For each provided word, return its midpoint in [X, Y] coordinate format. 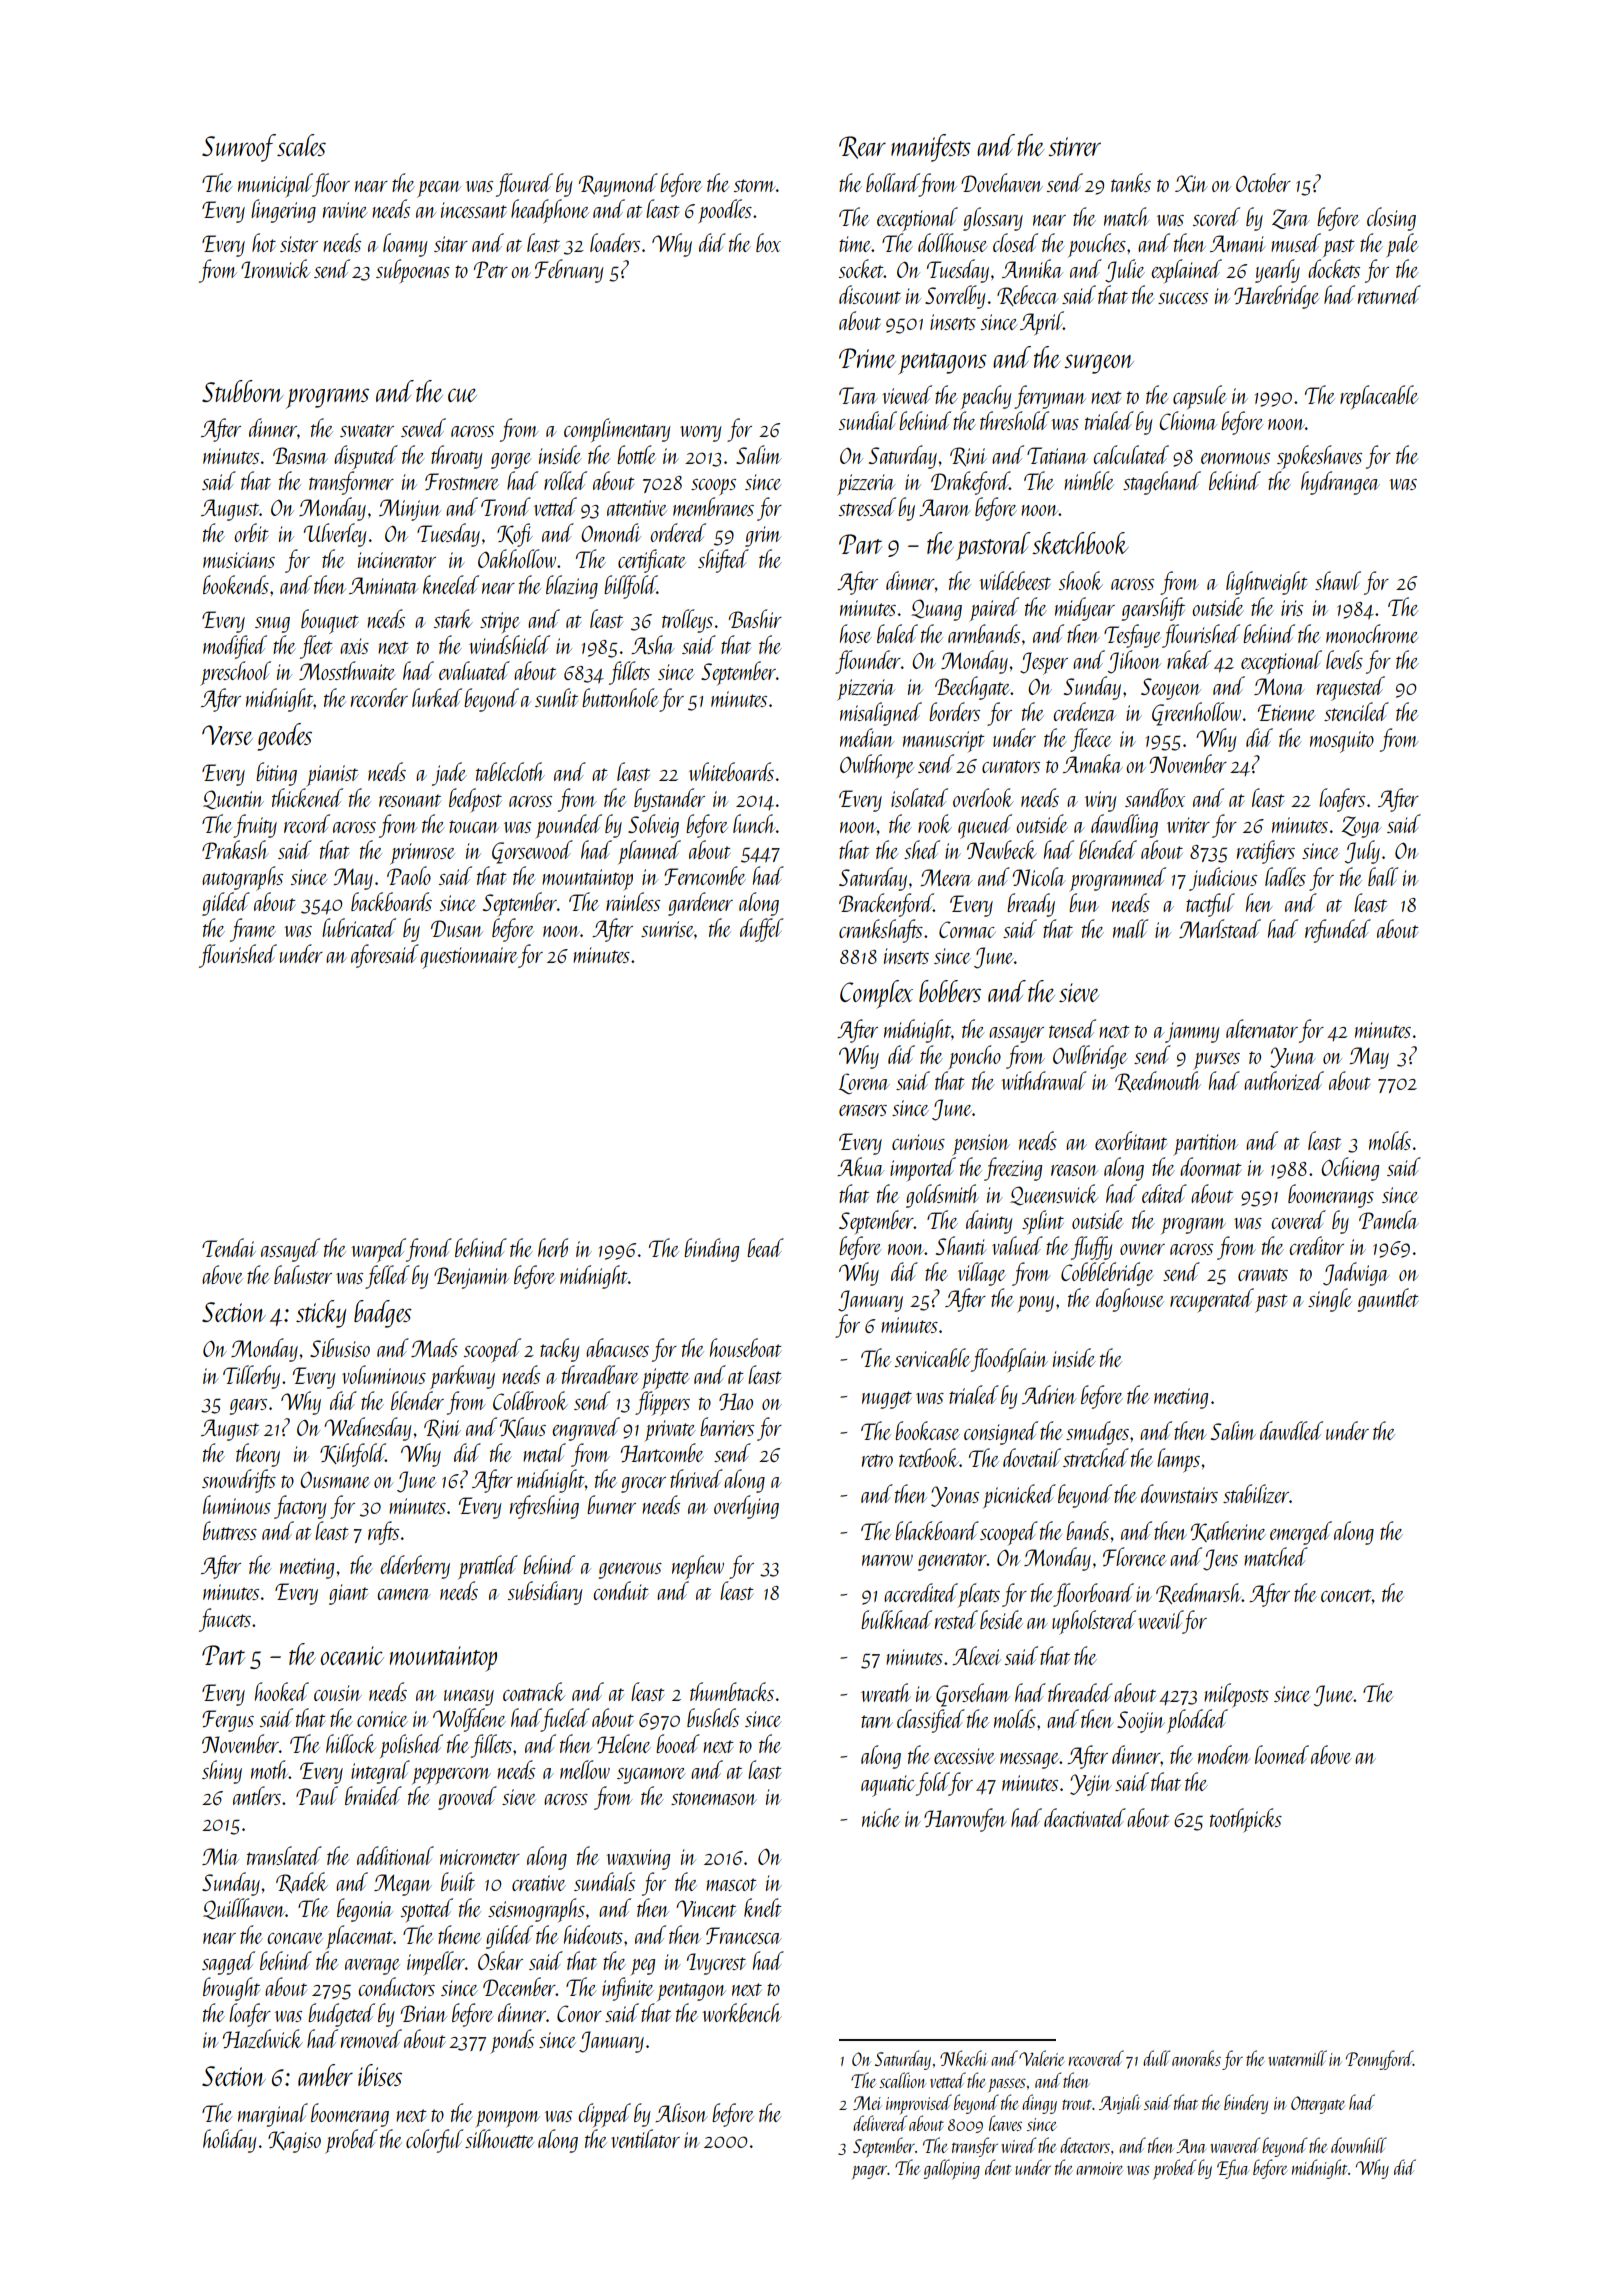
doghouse [1129, 1300]
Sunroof [239, 148]
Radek [302, 1882]
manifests [931, 148]
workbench [742, 2012]
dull [1156, 2058]
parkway [462, 1377]
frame [253, 930]
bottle [636, 454]
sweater [367, 430]
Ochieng [1350, 1169]
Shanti [961, 1245]
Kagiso [294, 2142]
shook [1081, 580]
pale [1402, 245]
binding [711, 1250]
